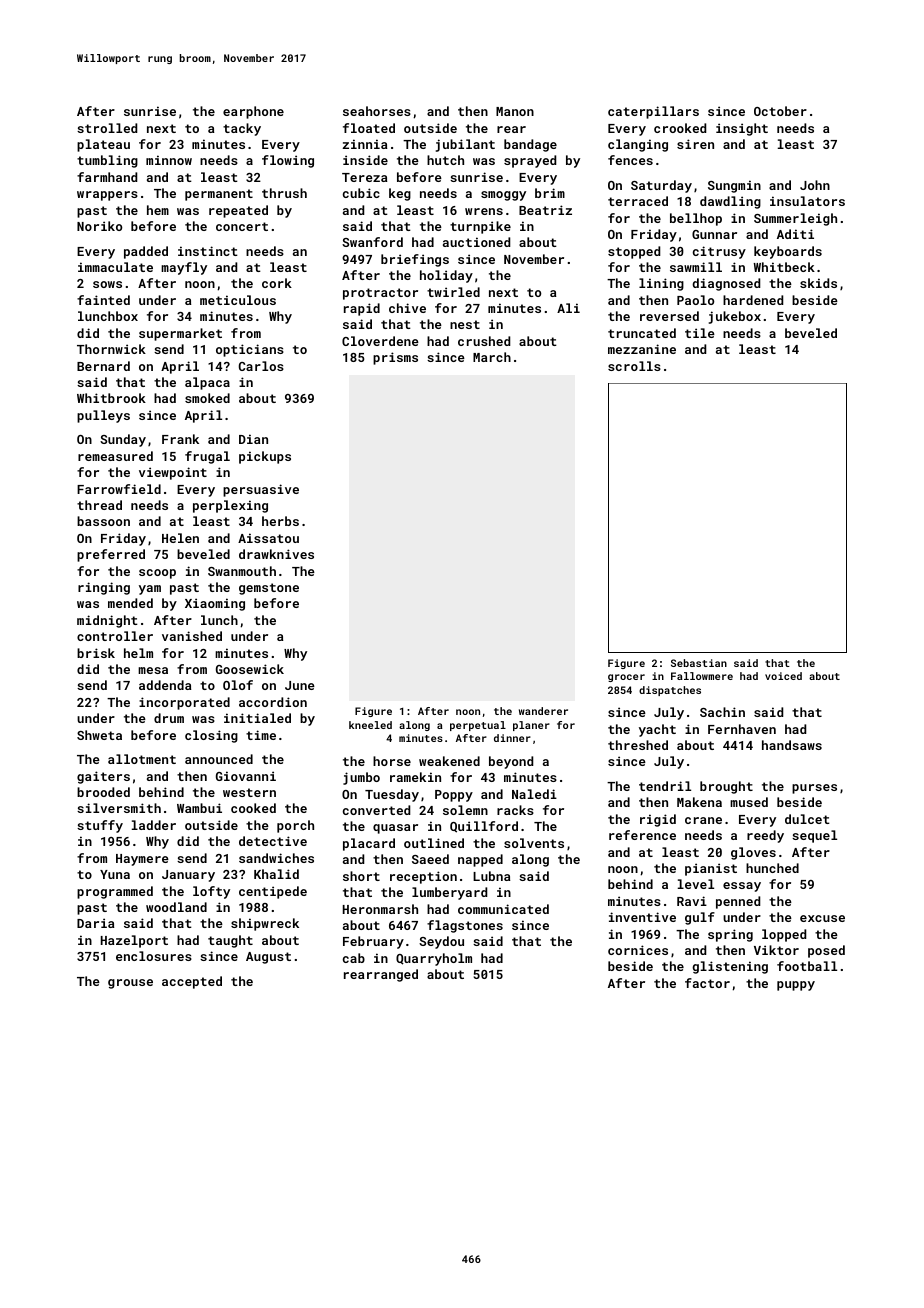 The image size is (924, 1308). Describe the element at coordinates (103, 366) in the screenshot. I see `Bernard` at that location.
